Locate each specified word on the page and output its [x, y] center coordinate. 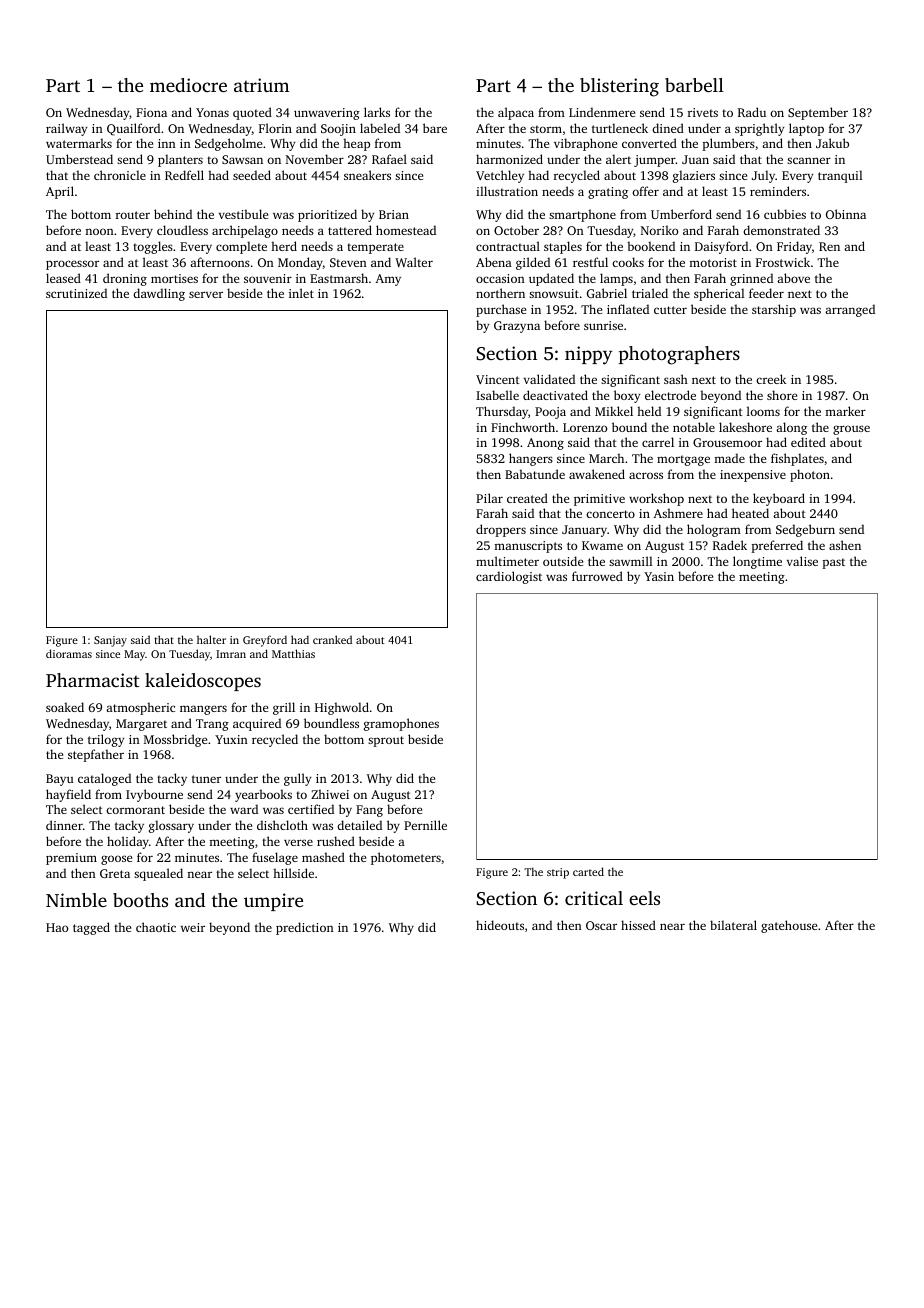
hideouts [500, 925]
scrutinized [76, 293]
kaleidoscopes [203, 682]
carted [588, 871]
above [793, 278]
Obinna [846, 214]
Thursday [502, 412]
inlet [301, 293]
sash [676, 379]
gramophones [401, 724]
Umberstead [79, 159]
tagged [91, 928]
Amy [388, 280]
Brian [394, 214]
